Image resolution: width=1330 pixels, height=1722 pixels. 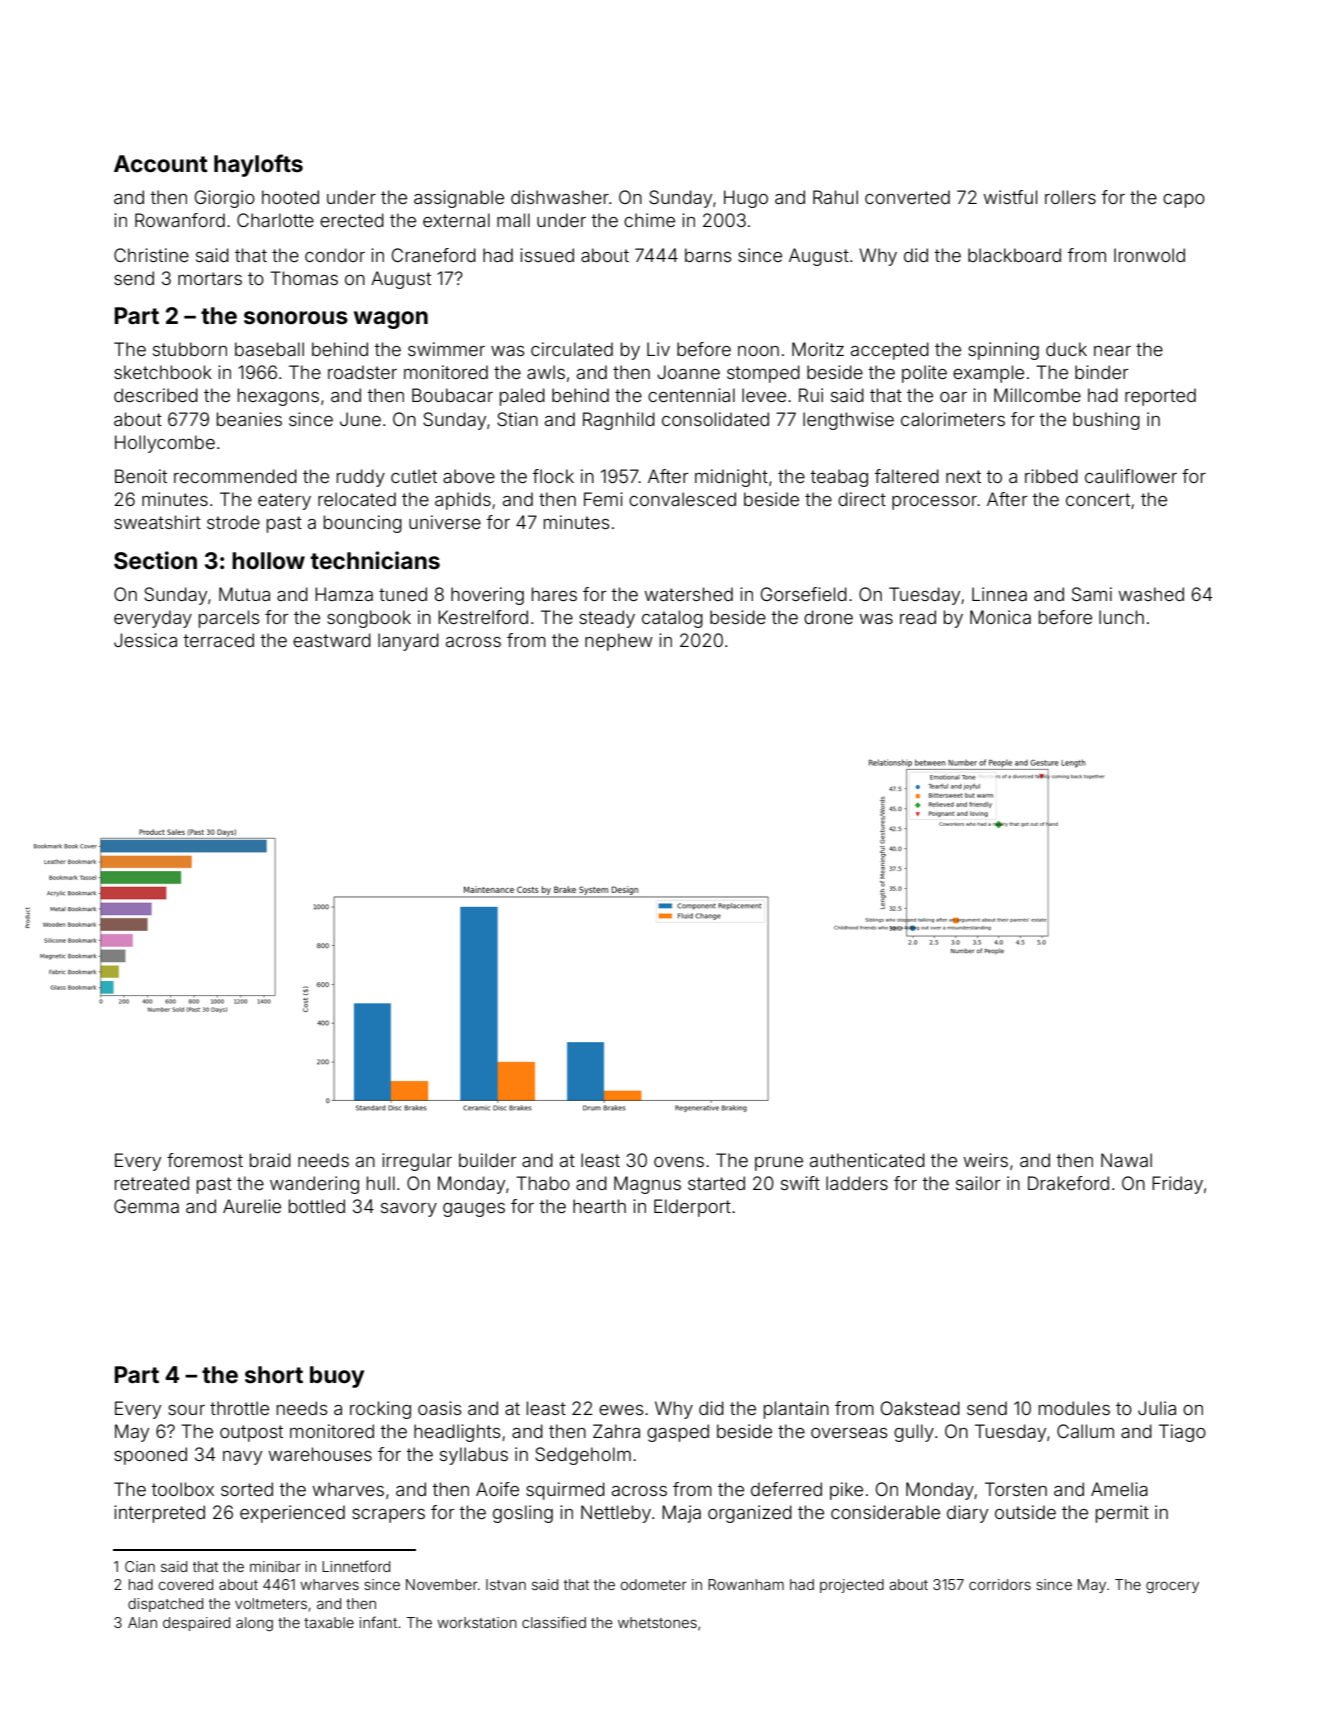 What do you see at coordinates (190, 349) in the screenshot?
I see `stubborn` at bounding box center [190, 349].
